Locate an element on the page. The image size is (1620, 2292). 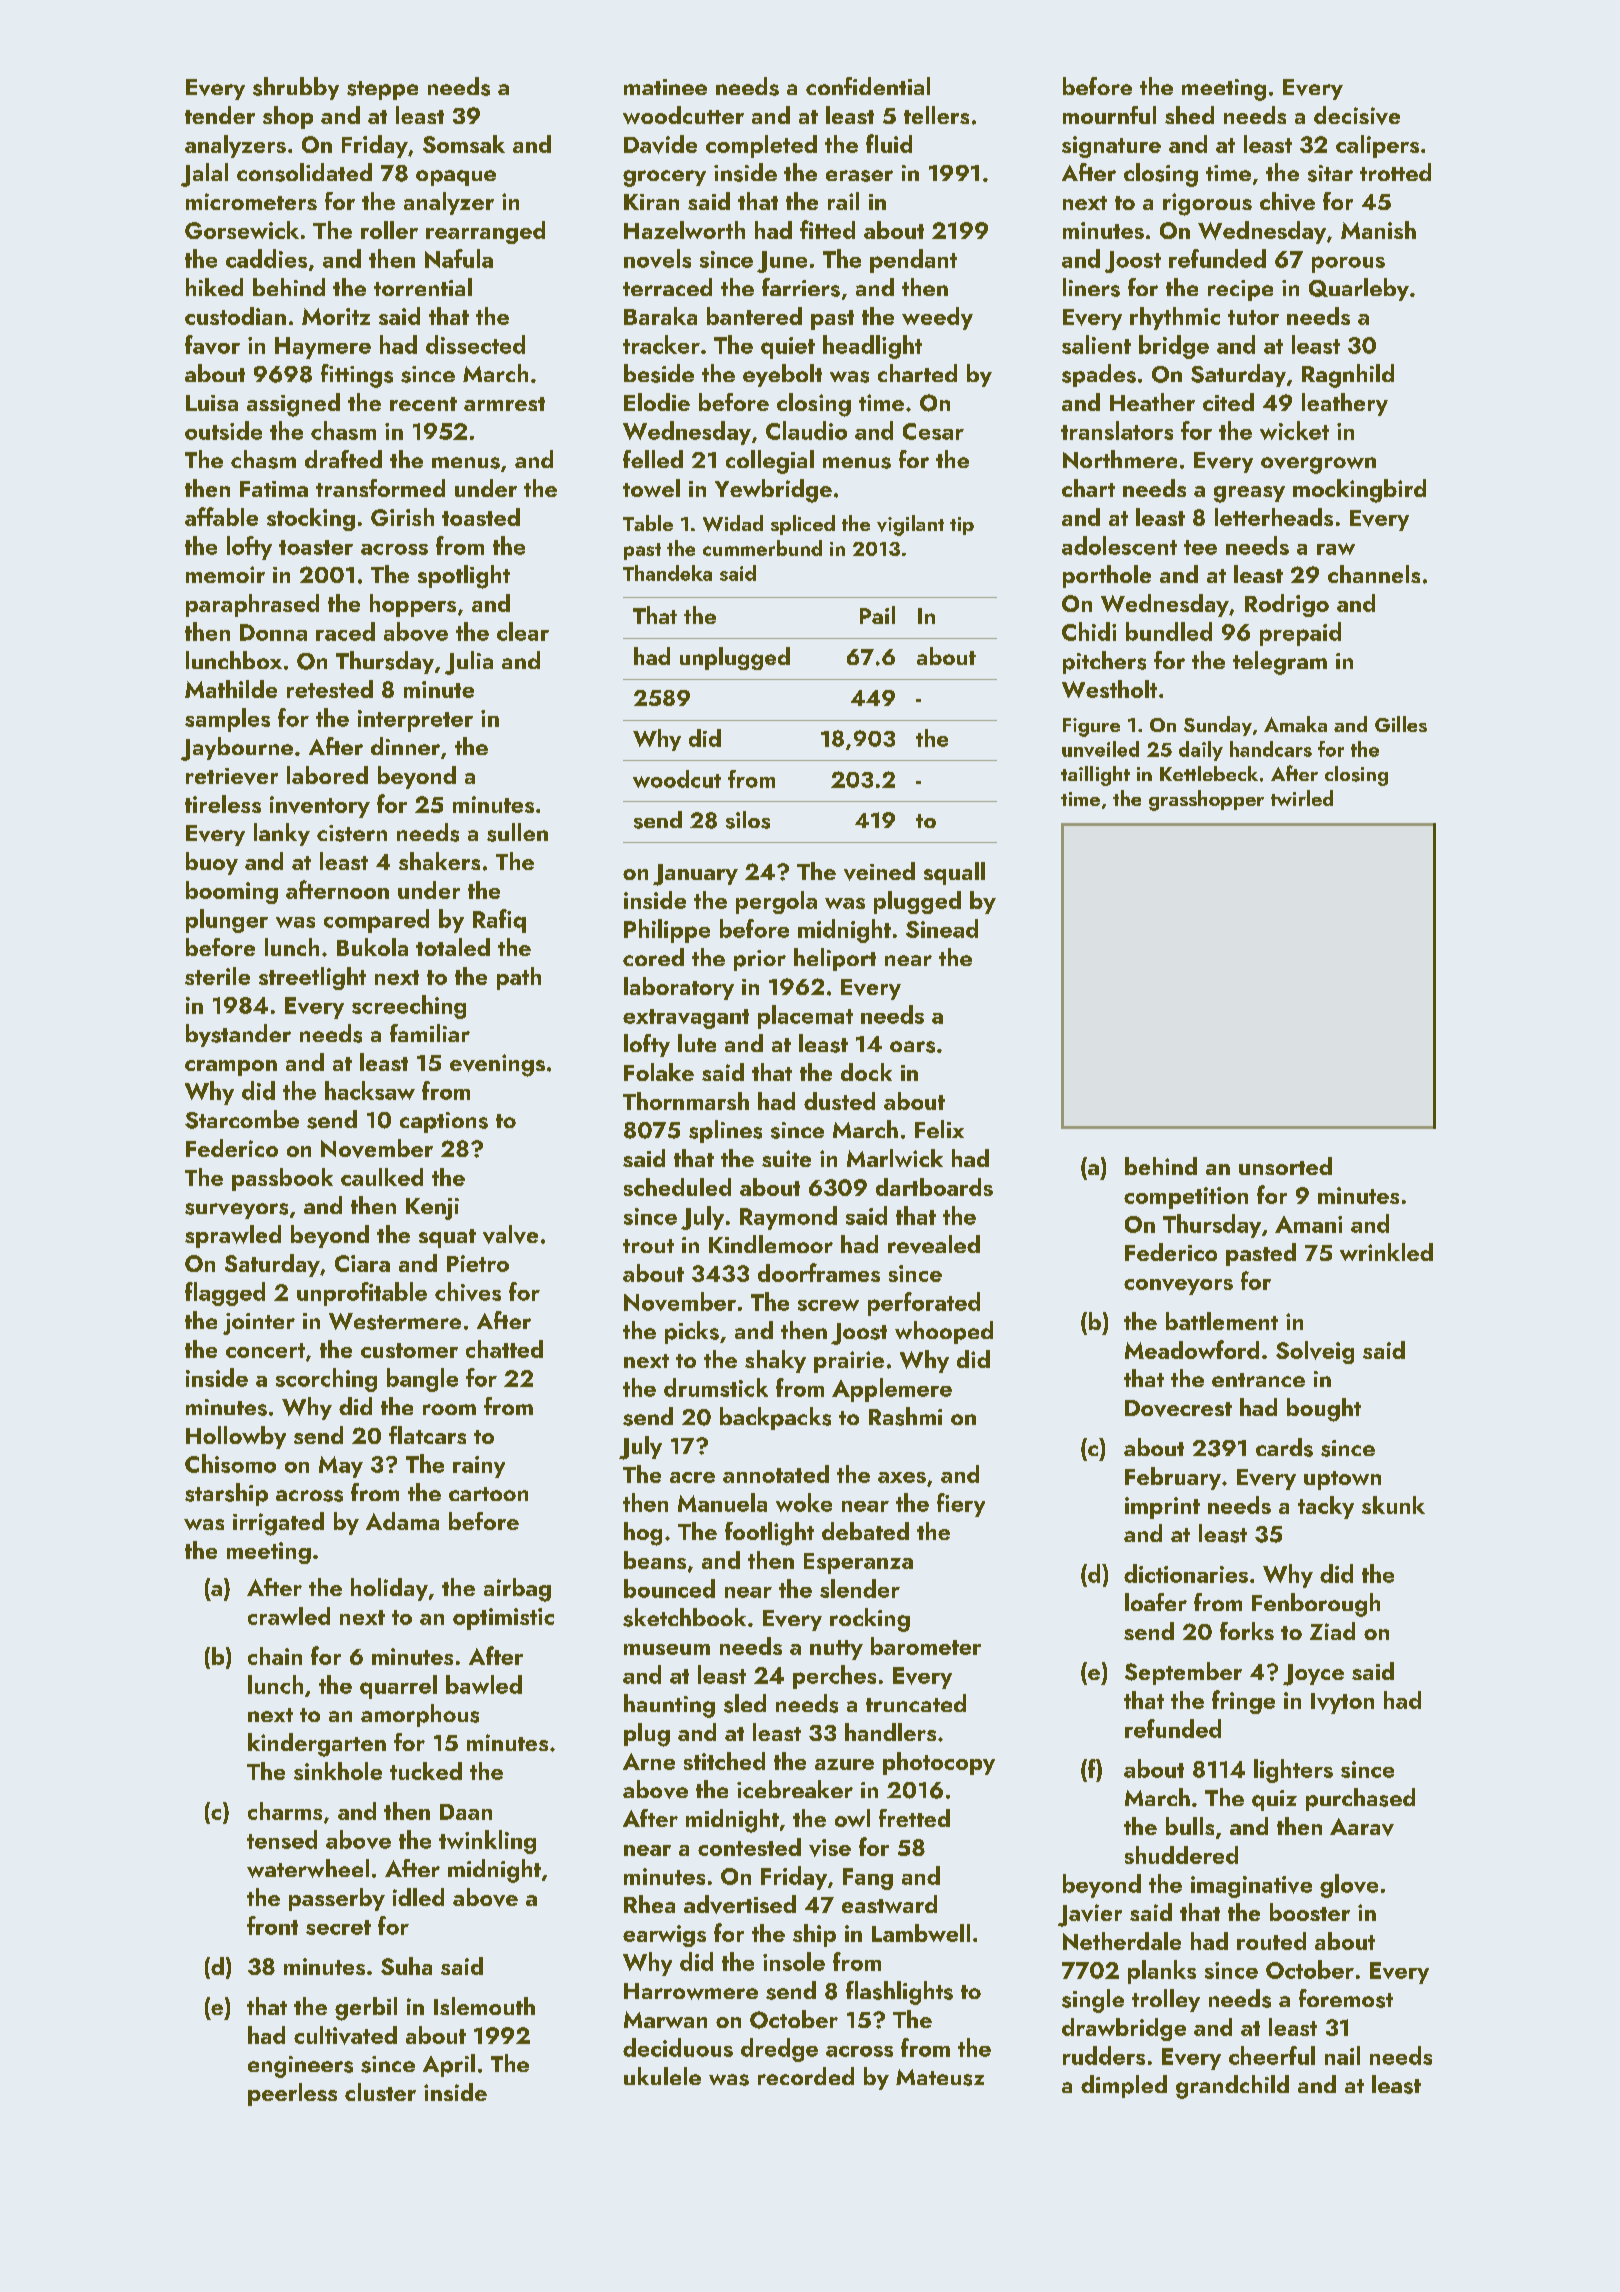
peerless is located at coordinates (292, 2094).
